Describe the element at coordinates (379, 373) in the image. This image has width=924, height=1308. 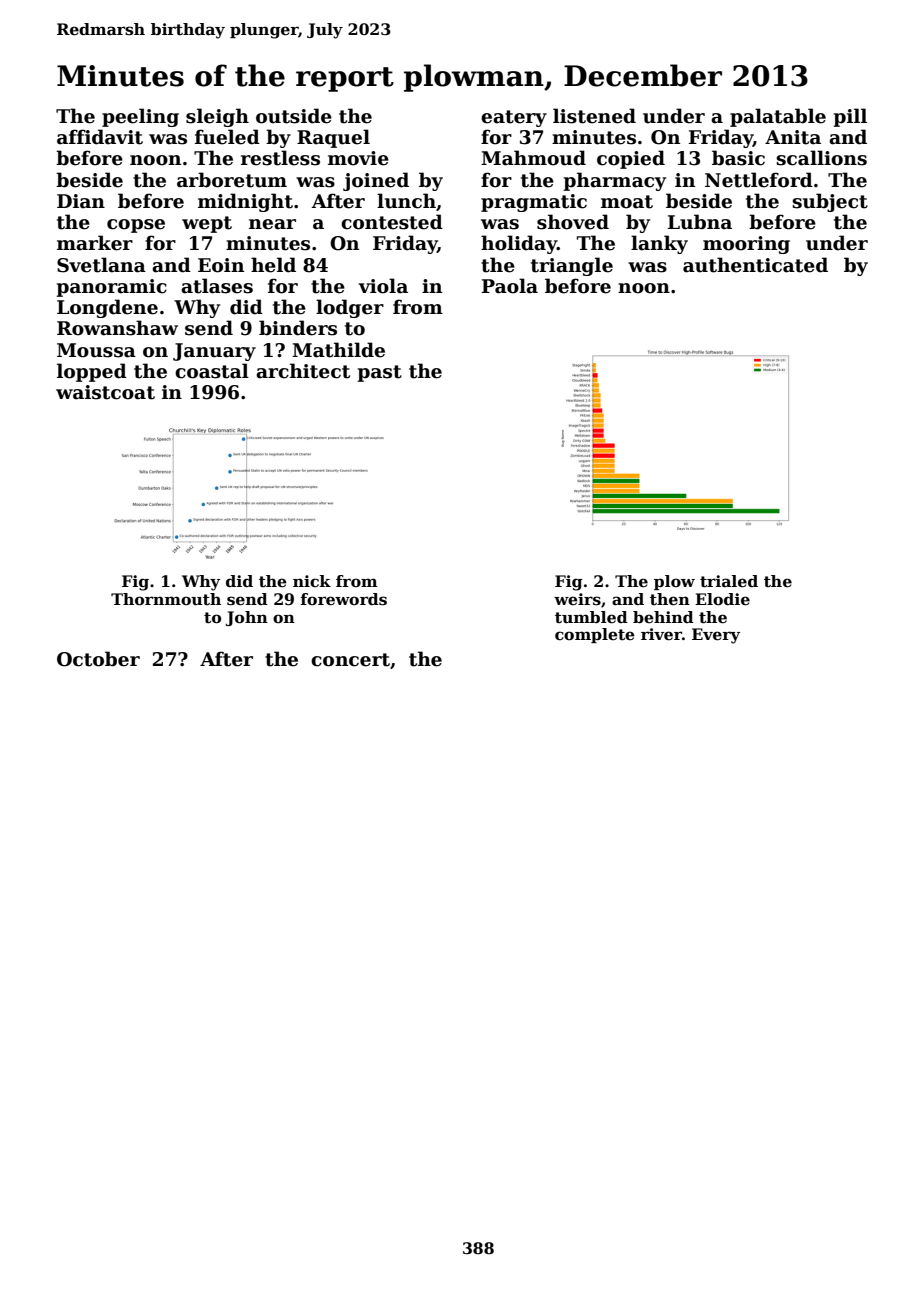
I see `past` at that location.
